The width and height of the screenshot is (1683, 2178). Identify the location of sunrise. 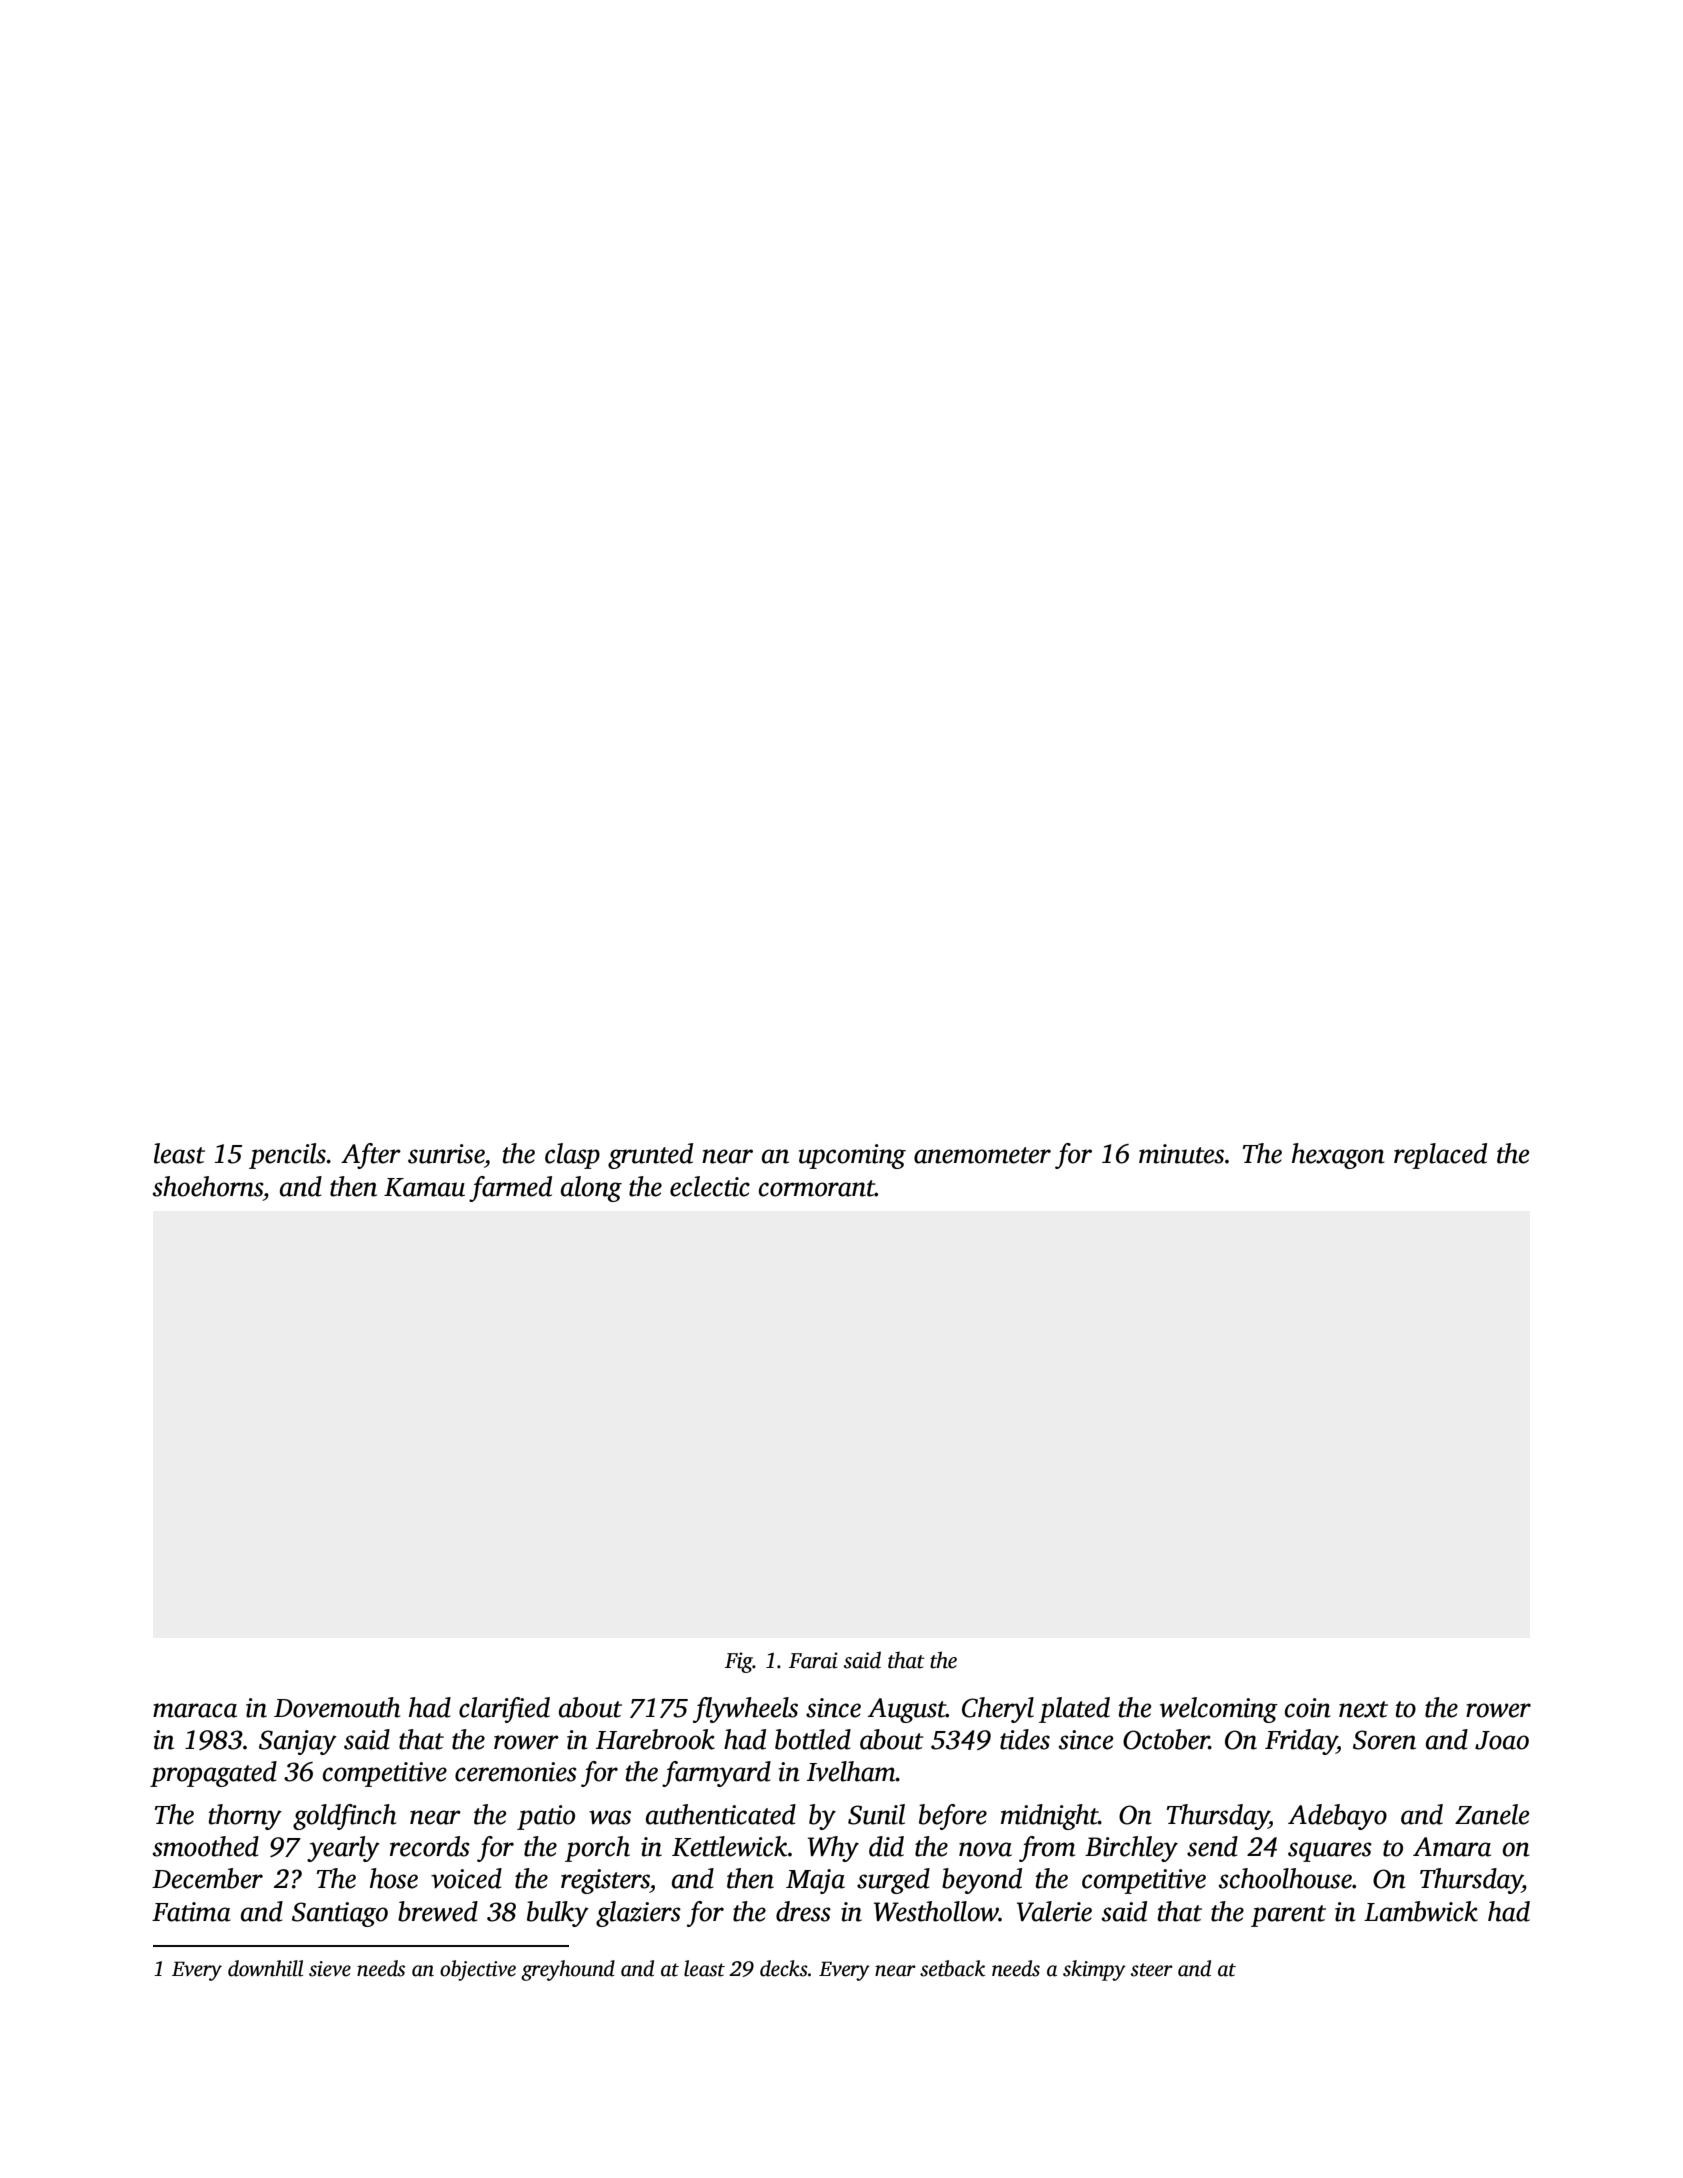
(446, 1154).
